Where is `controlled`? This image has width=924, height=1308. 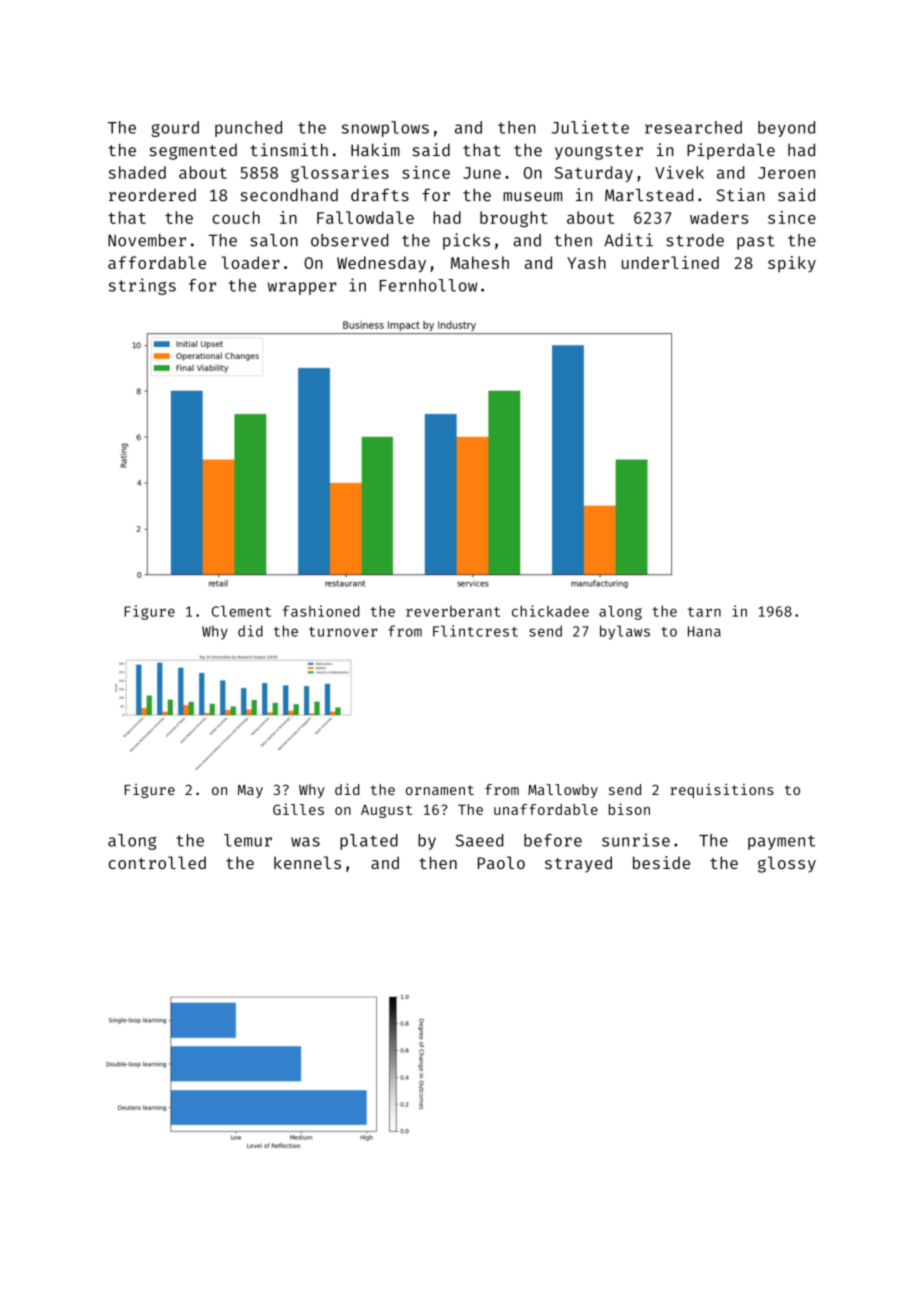 controlled is located at coordinates (157, 862).
